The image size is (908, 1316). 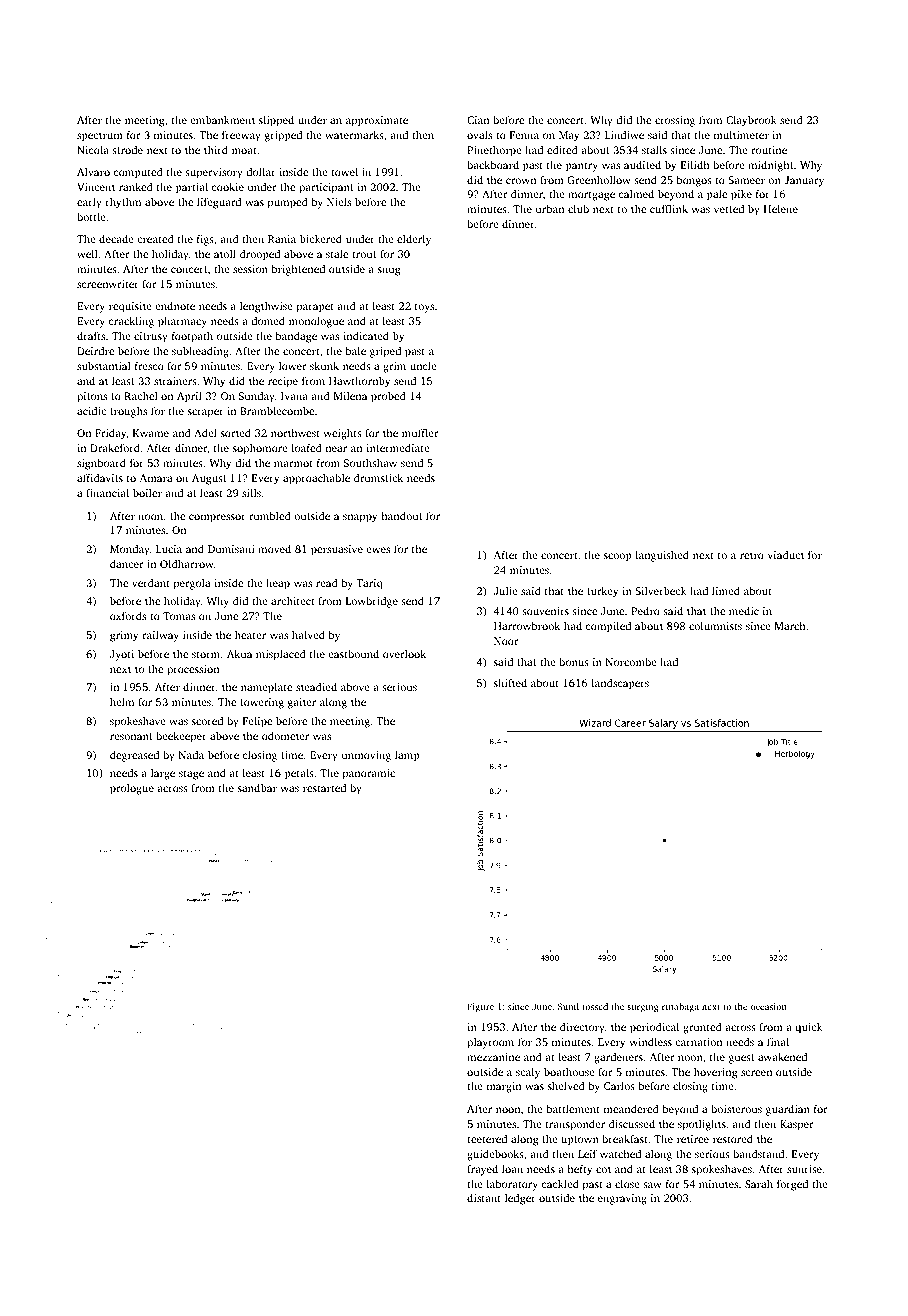 I want to click on Alvaro, so click(x=93, y=172).
